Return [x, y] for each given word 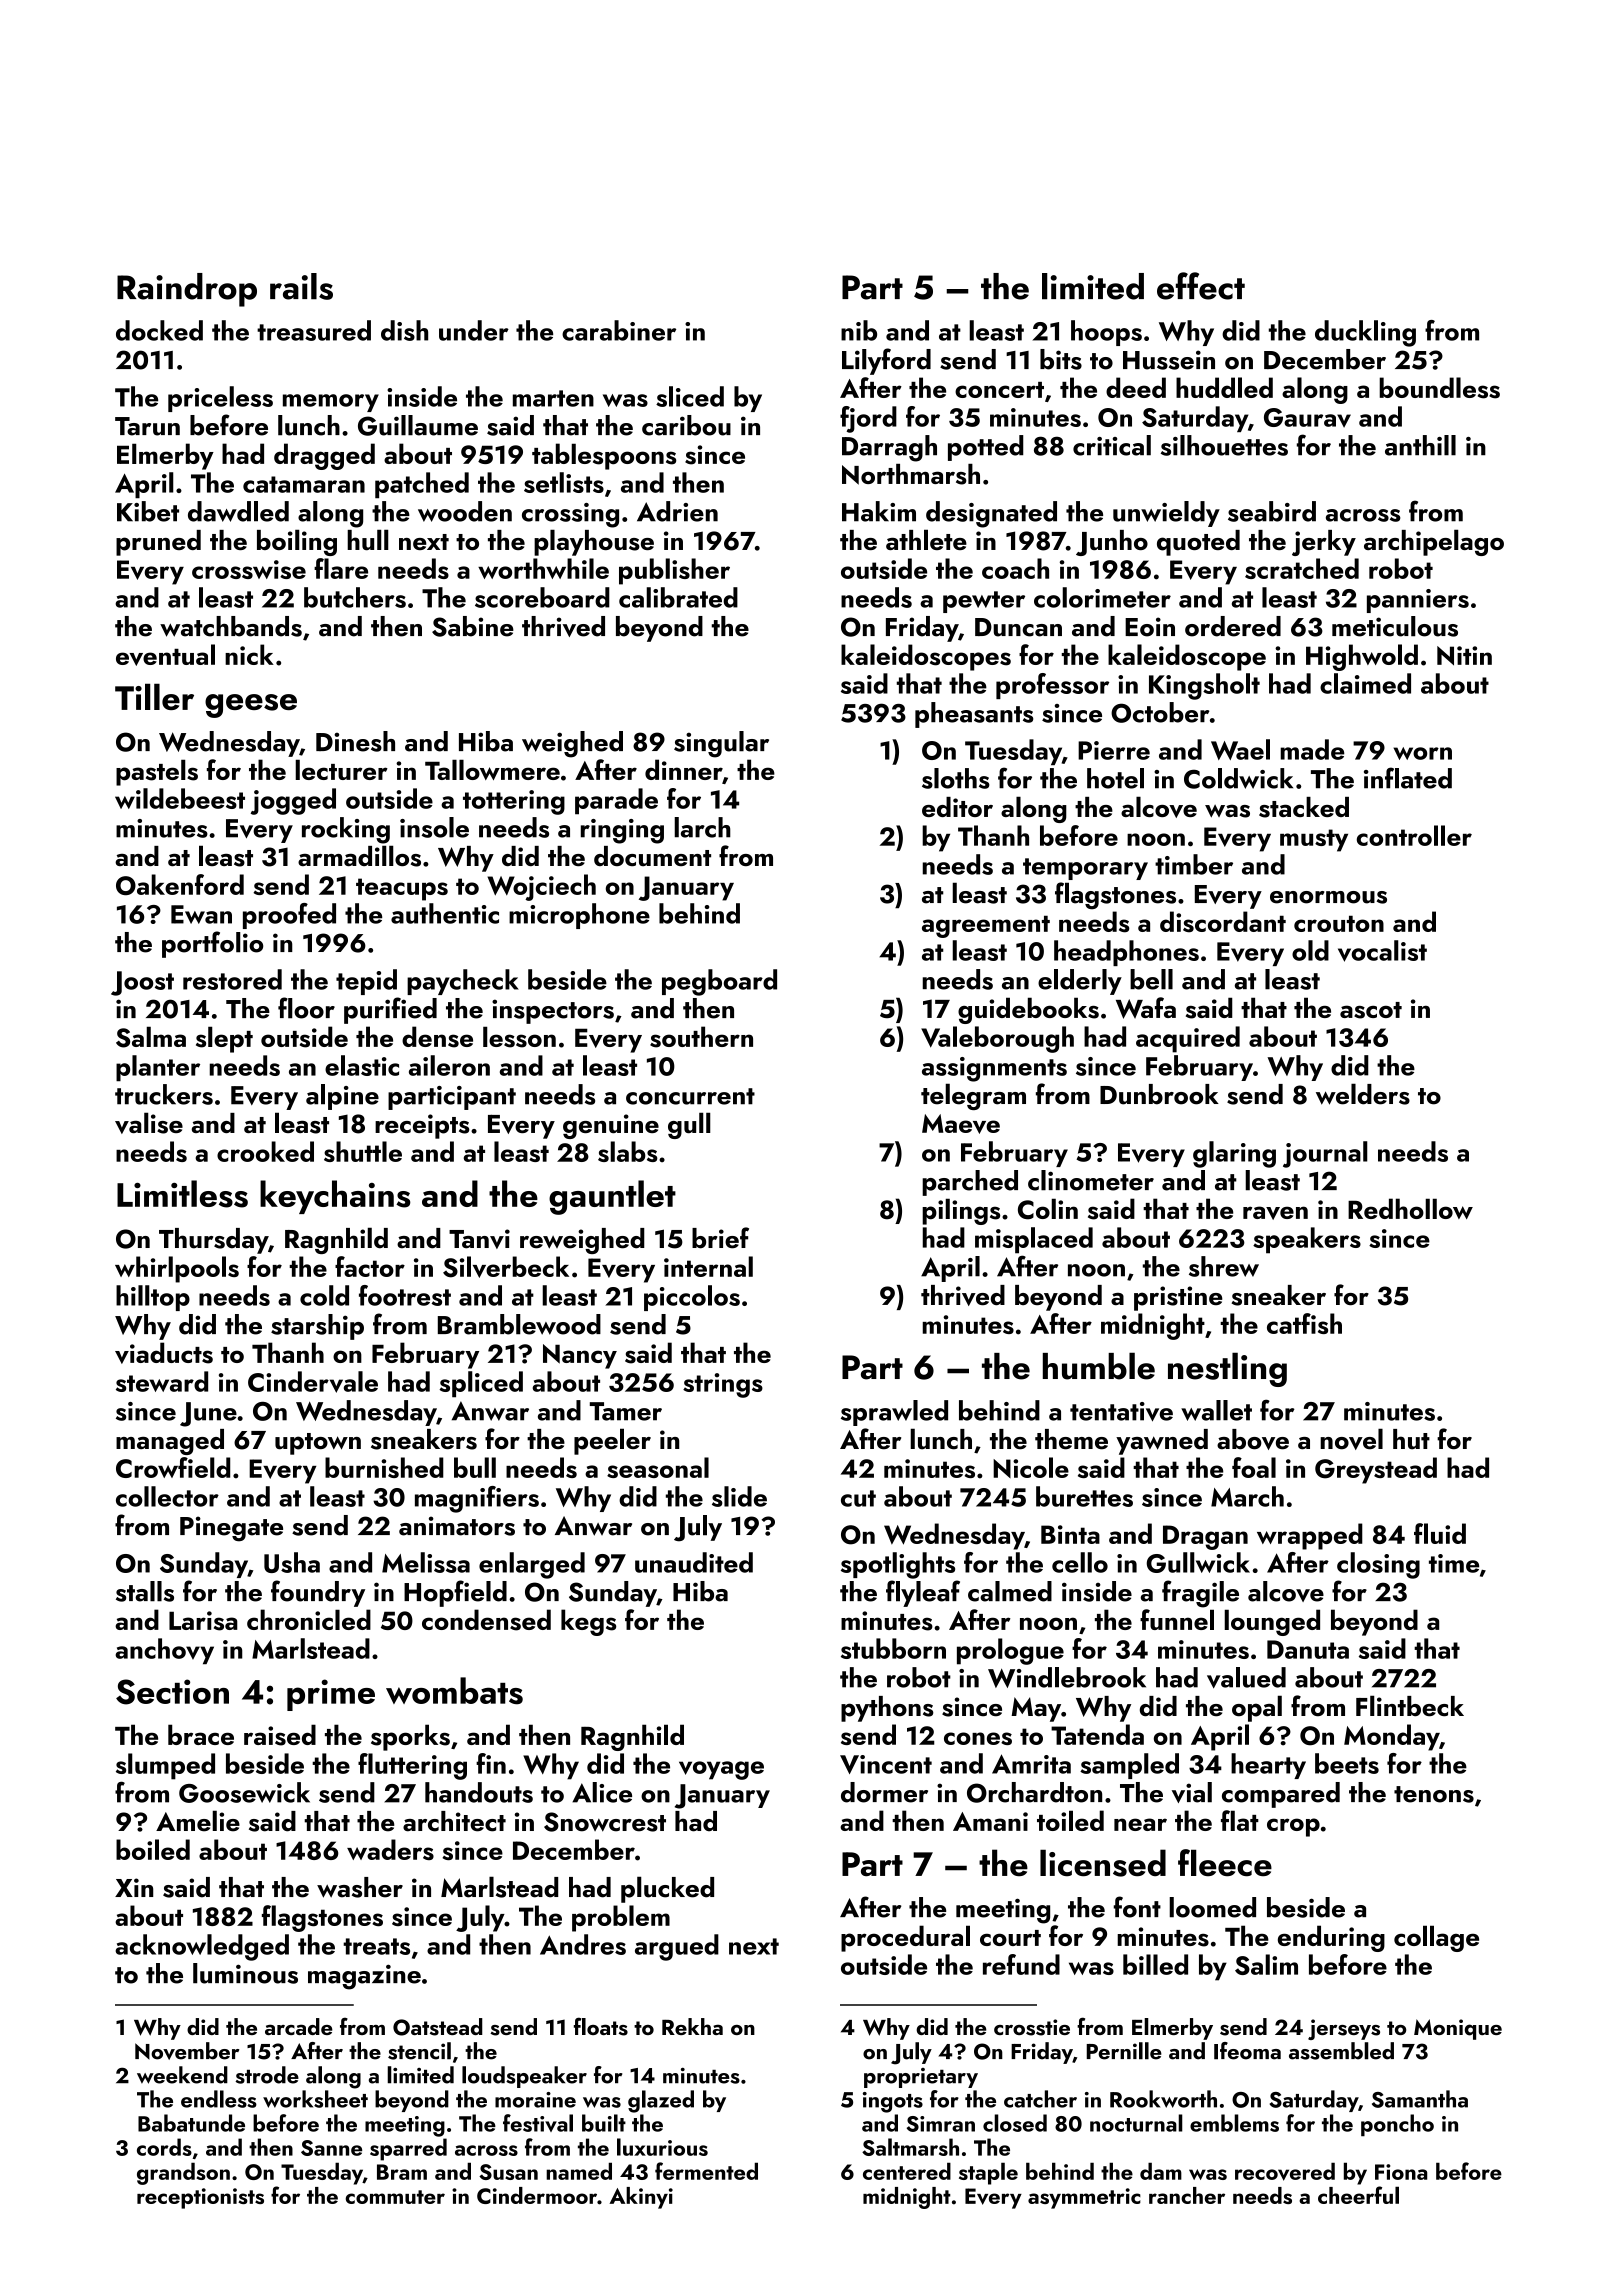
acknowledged [202, 1947]
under [474, 330]
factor [370, 1266]
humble [1099, 1366]
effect [1201, 286]
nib [859, 330]
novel [1351, 1439]
